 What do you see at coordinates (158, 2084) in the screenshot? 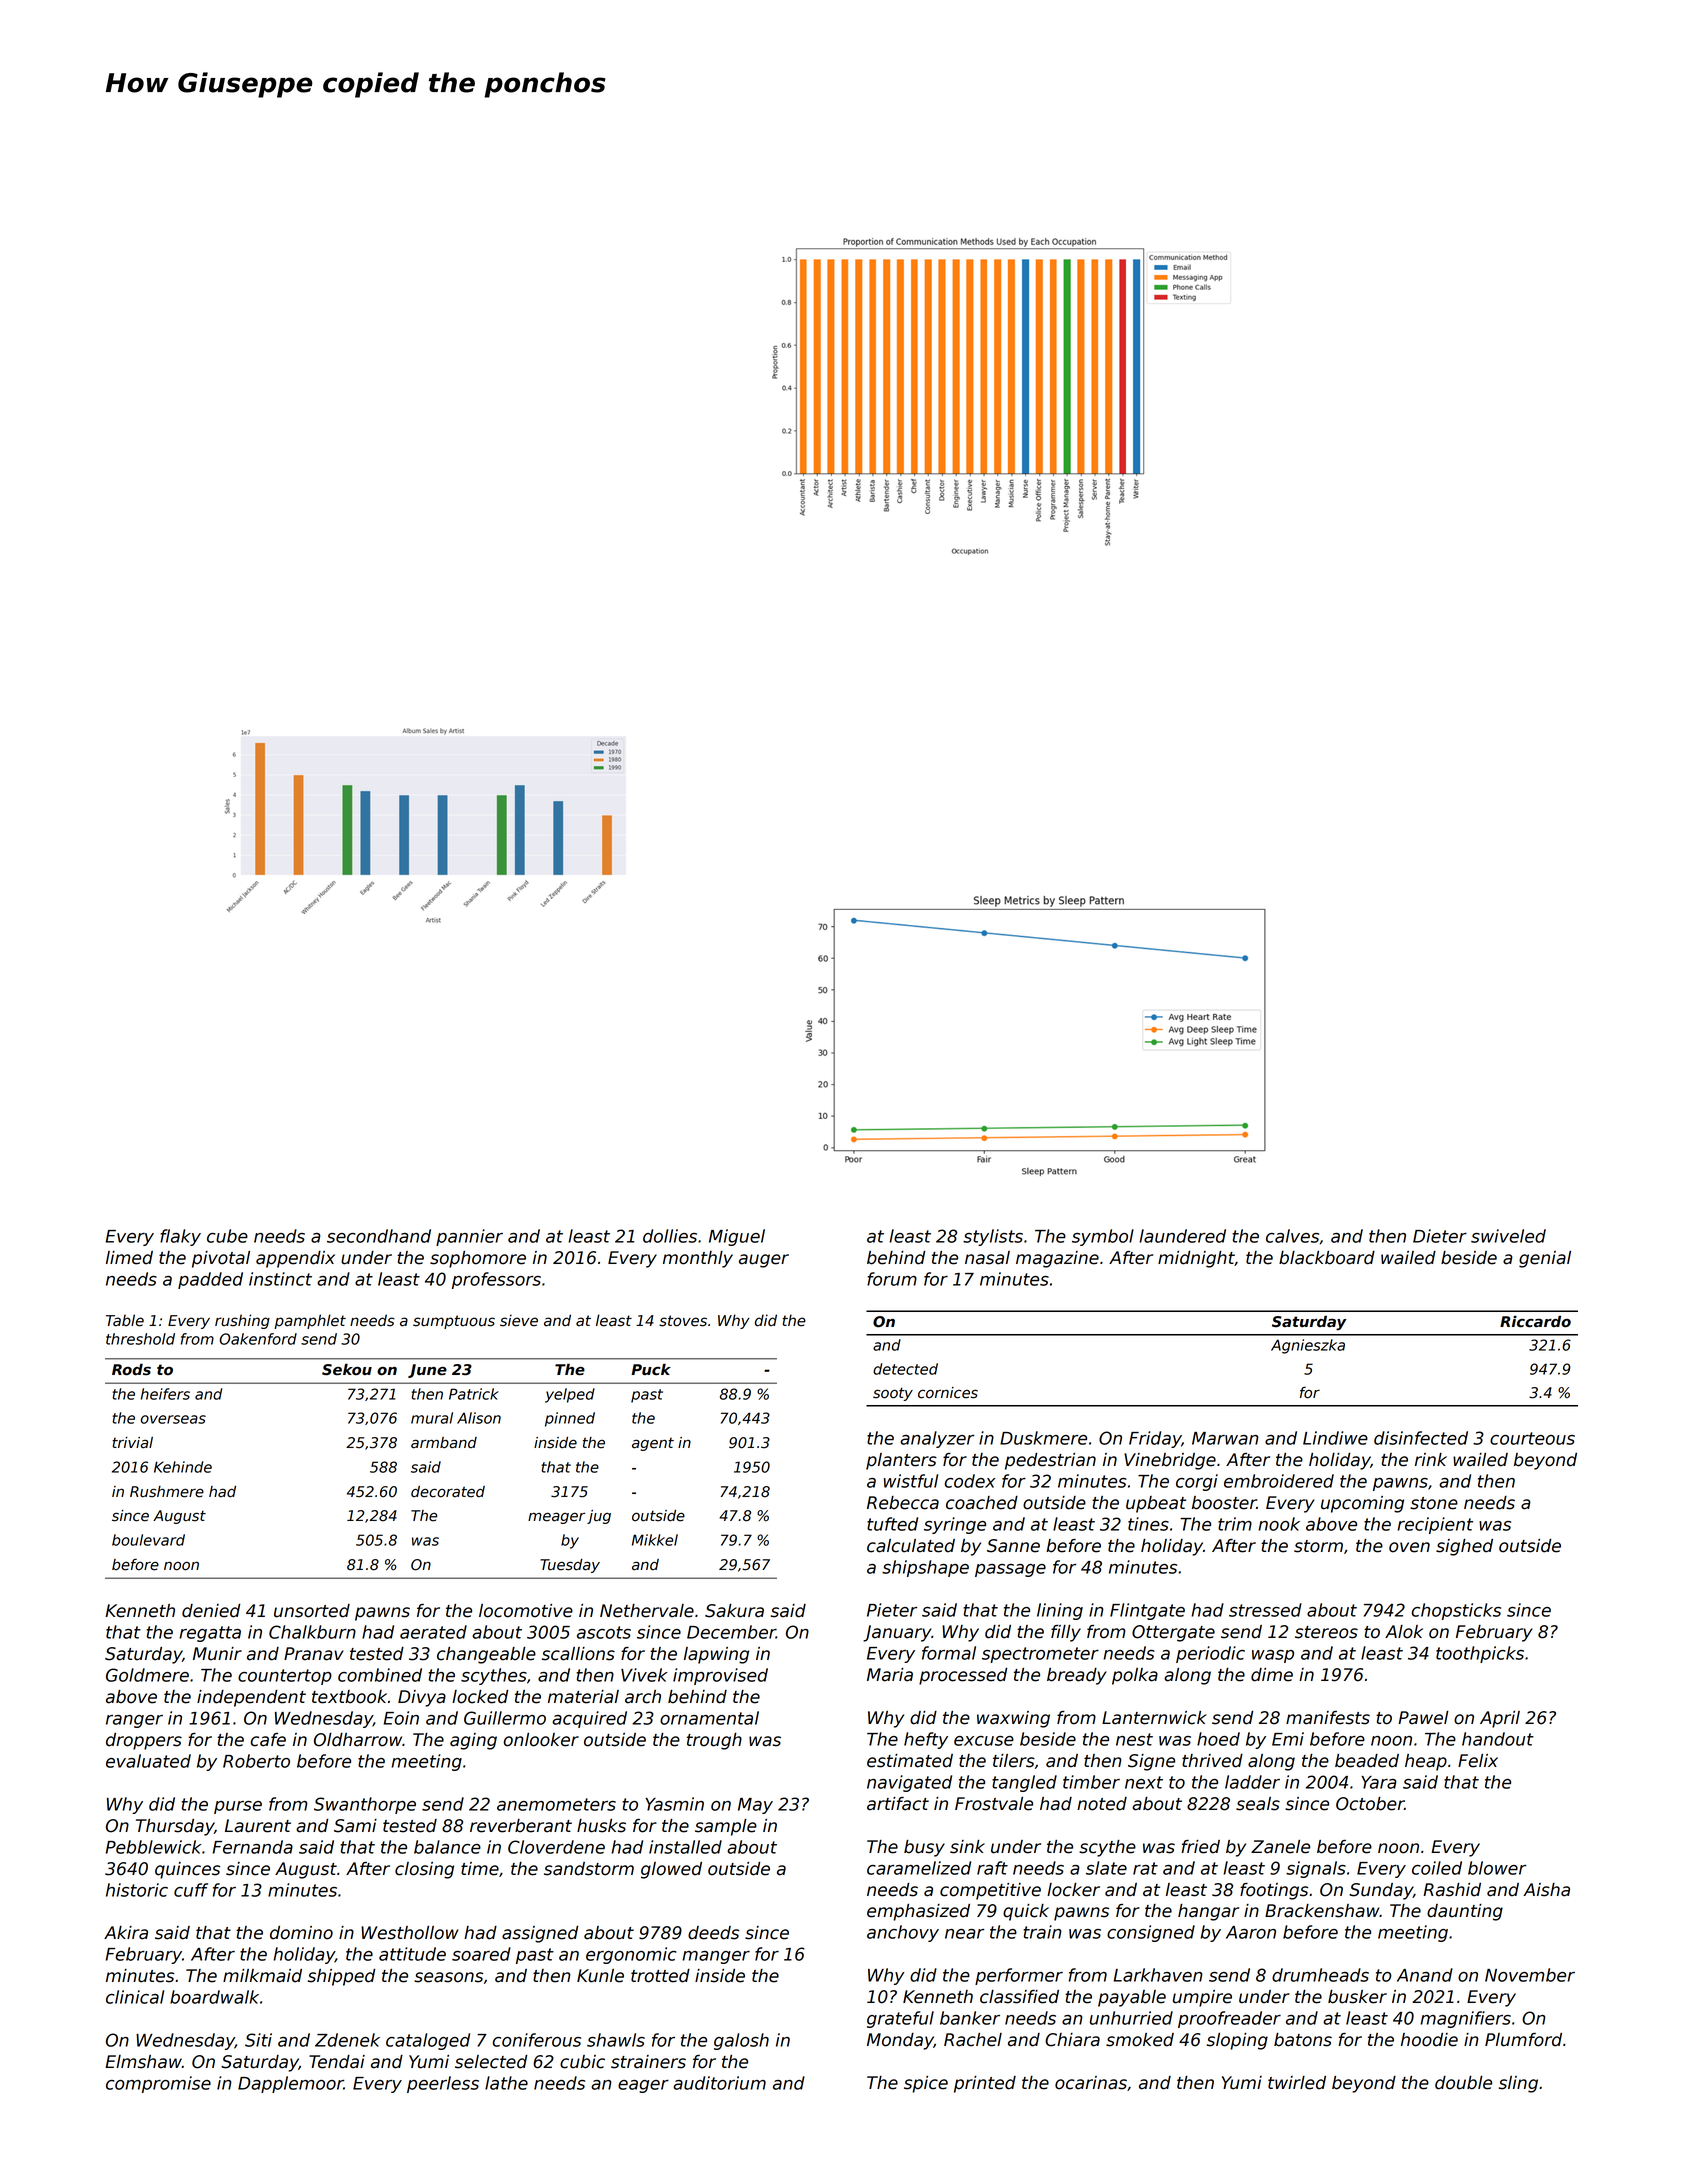
I see `compromise` at bounding box center [158, 2084].
